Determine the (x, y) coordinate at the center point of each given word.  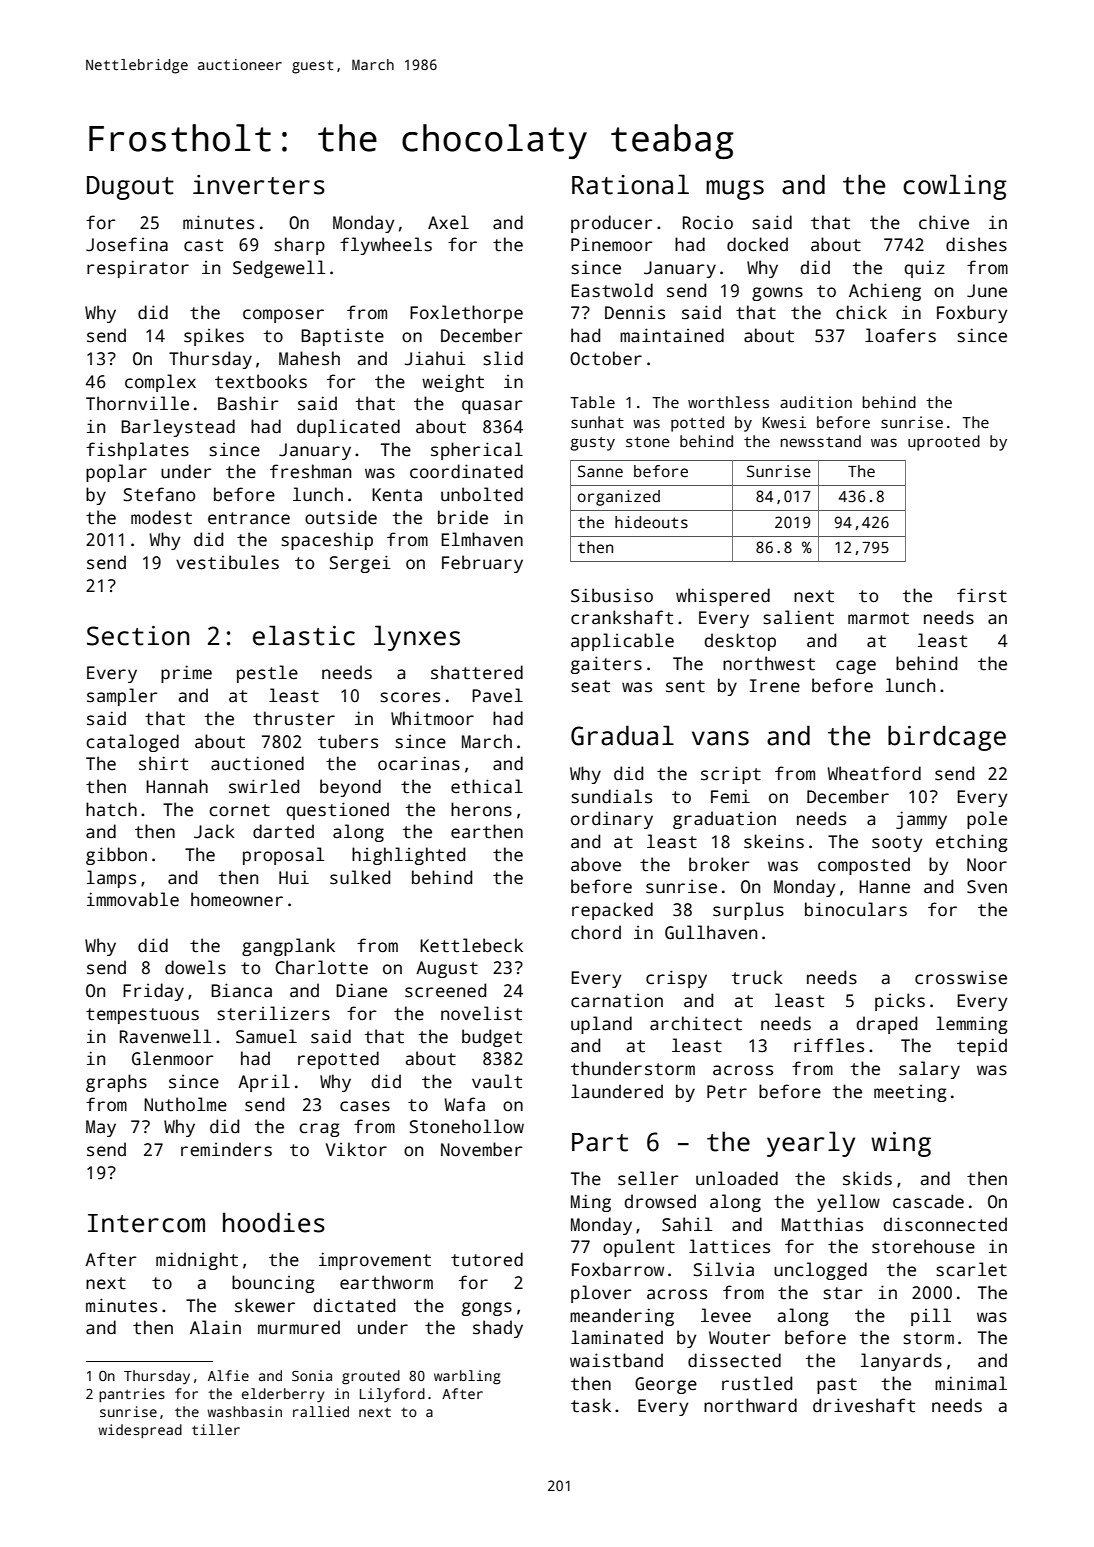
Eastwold (612, 290)
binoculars (856, 909)
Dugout (130, 188)
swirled (264, 786)
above (596, 864)
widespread (140, 1431)
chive (944, 222)
